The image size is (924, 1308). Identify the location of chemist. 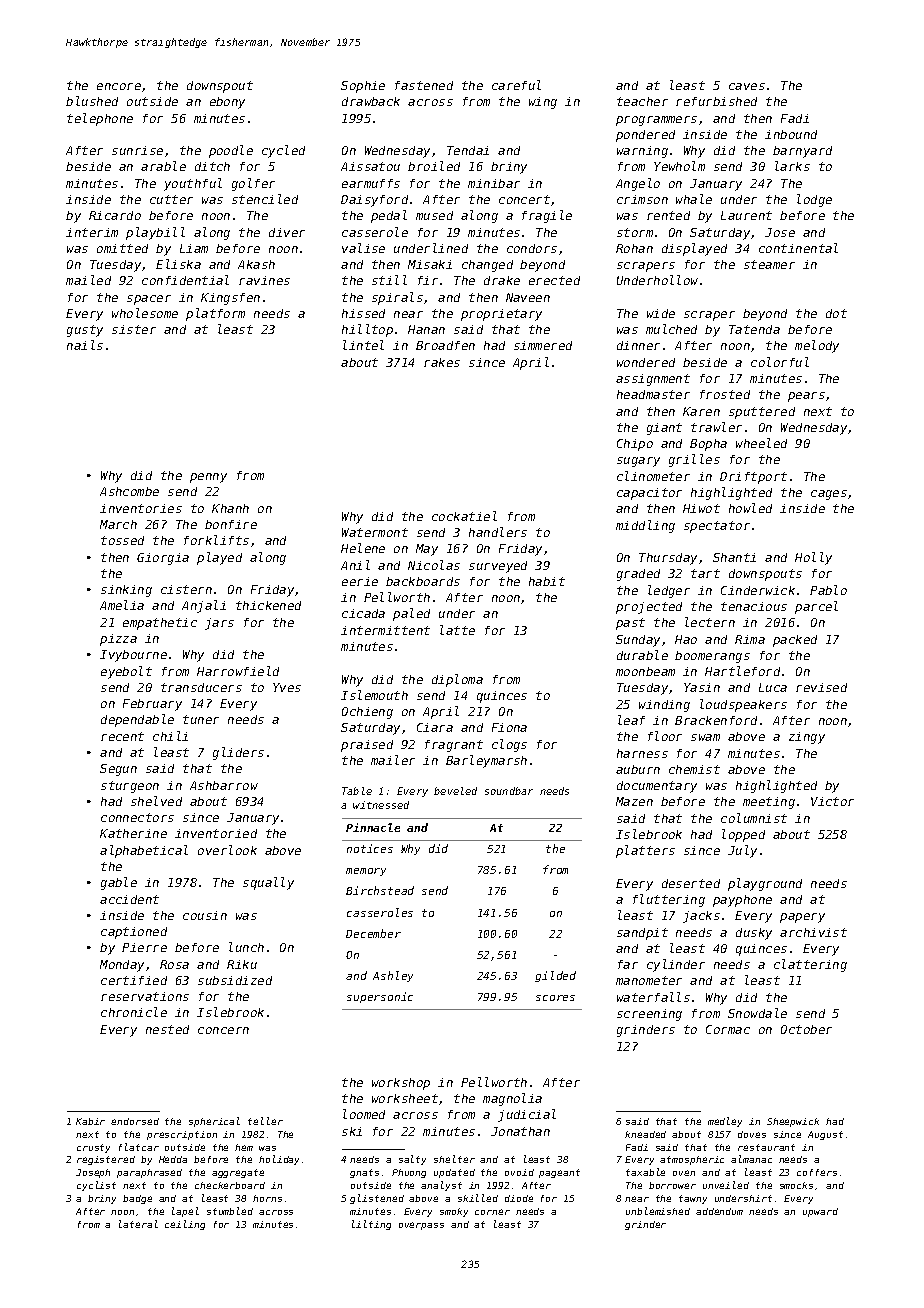
(694, 769).
